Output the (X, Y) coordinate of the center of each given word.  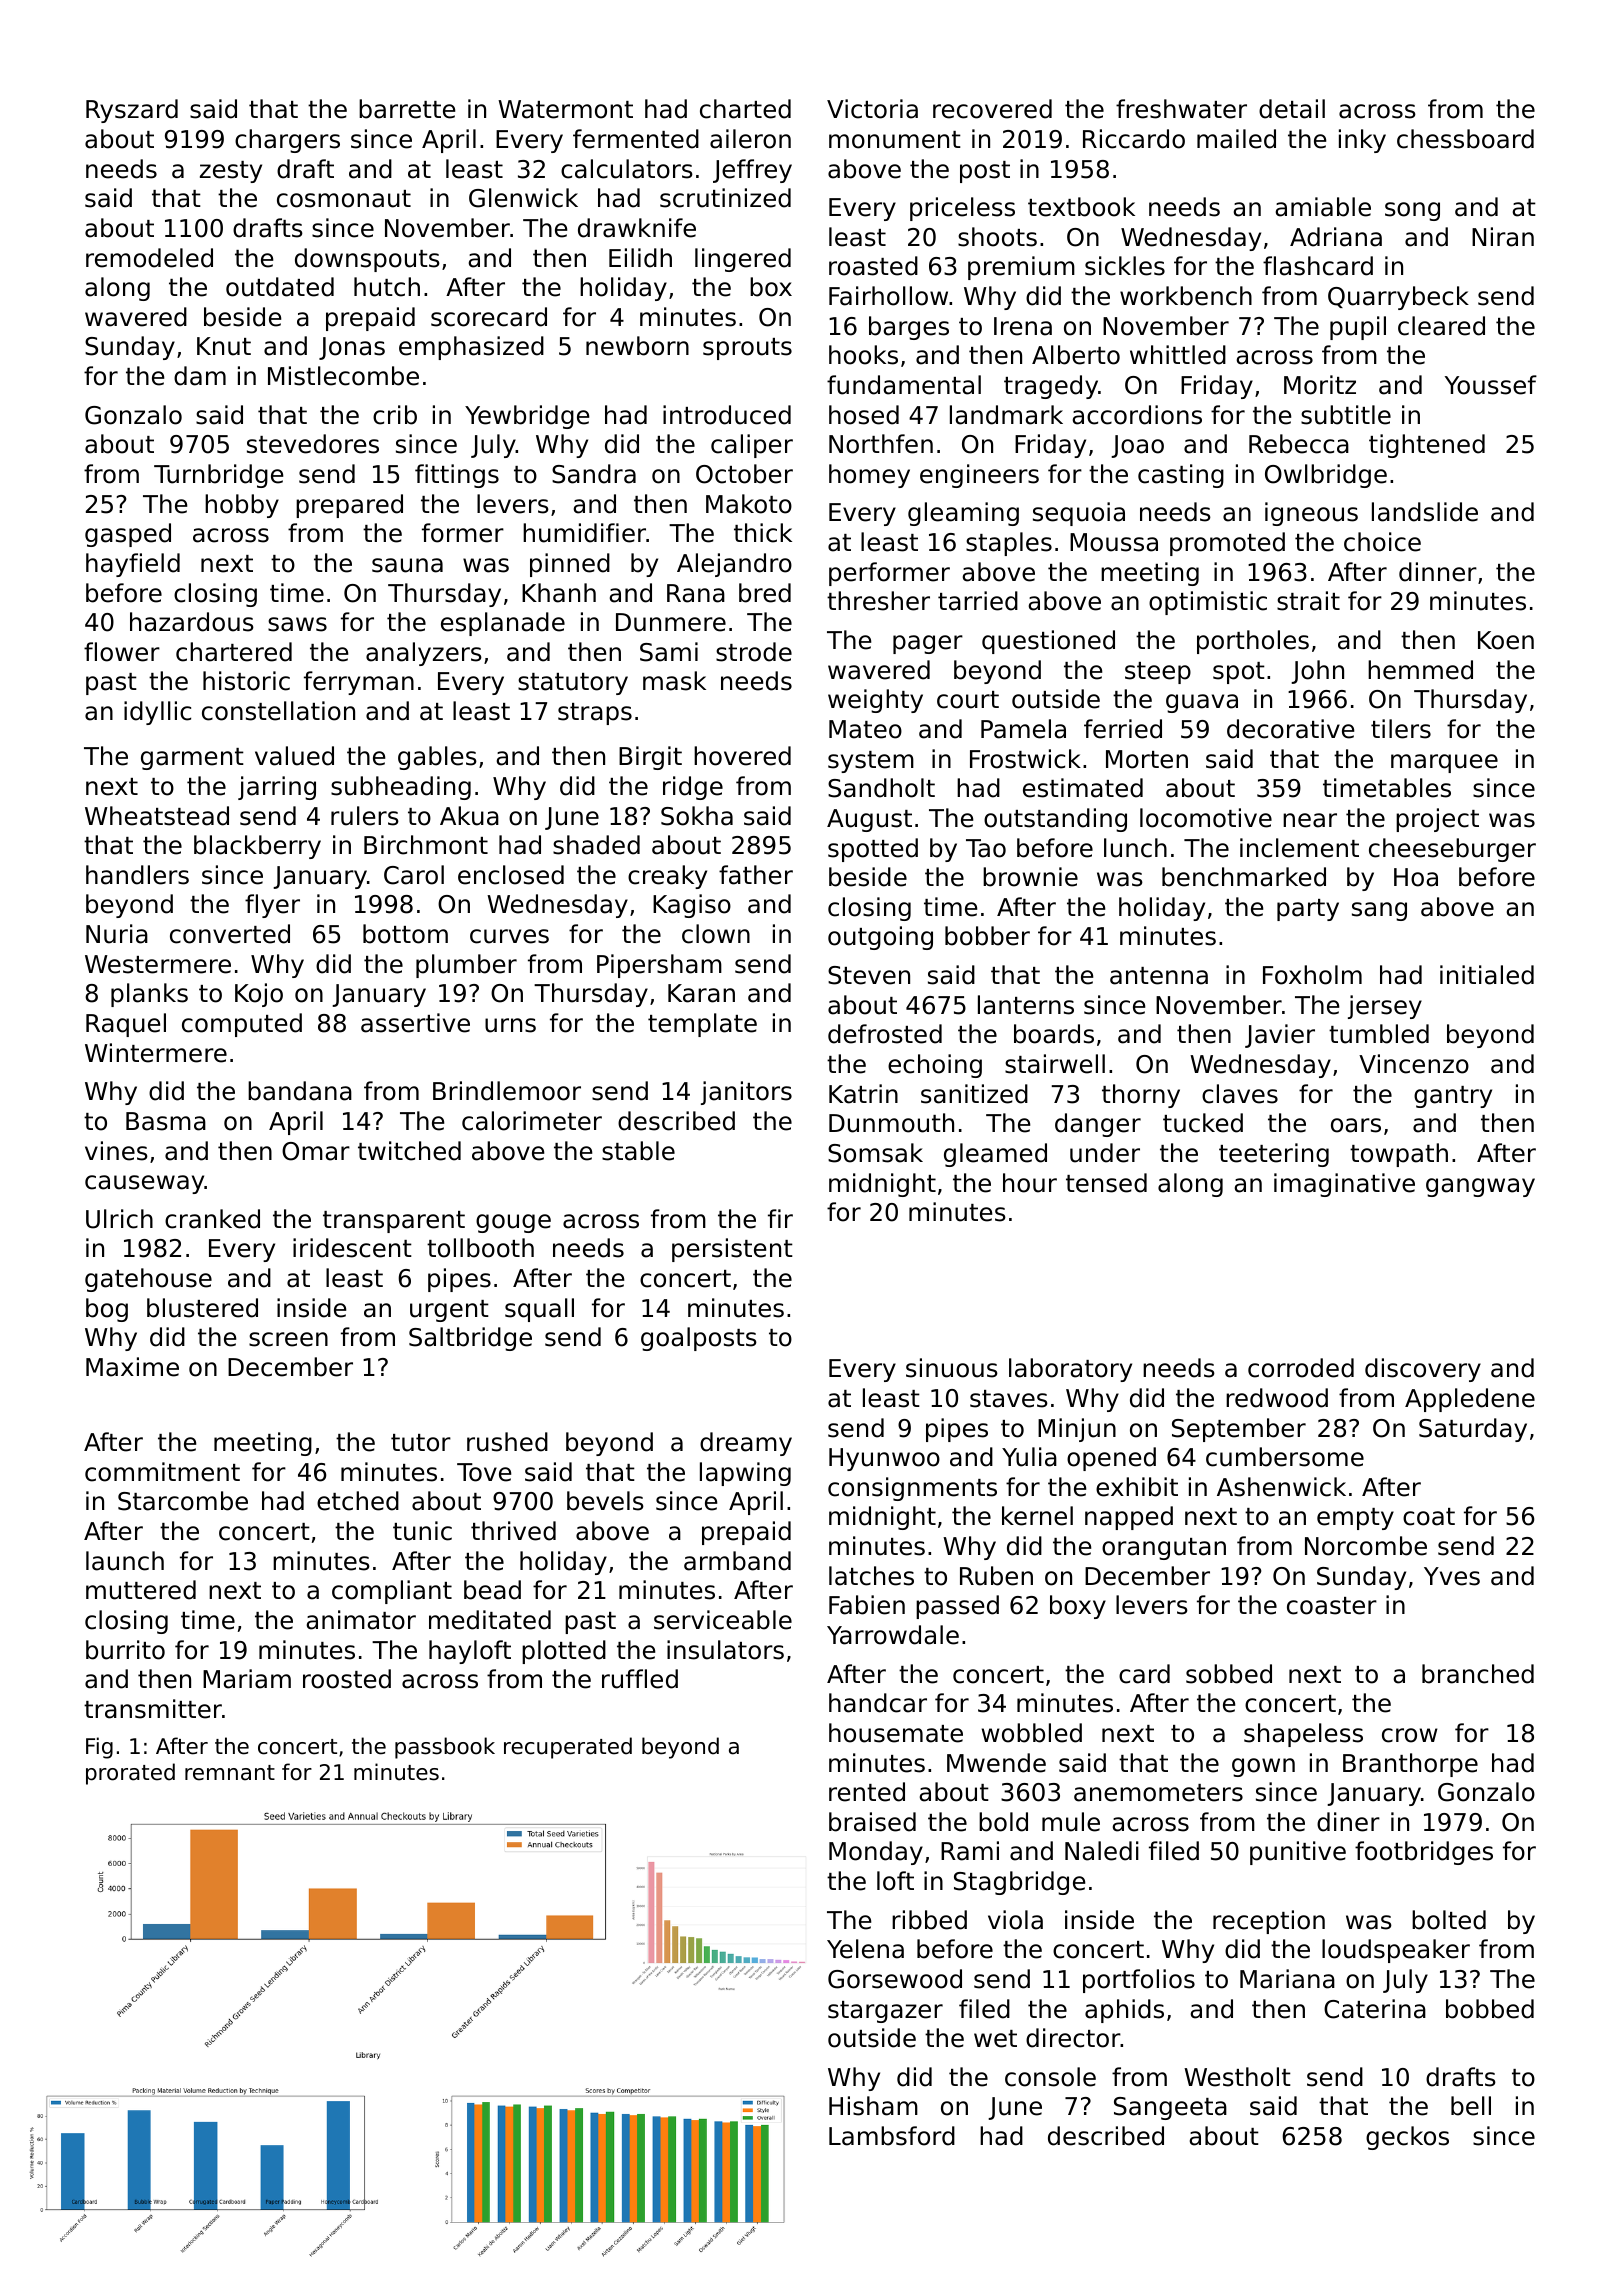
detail (1292, 109)
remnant (230, 1773)
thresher (878, 601)
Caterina (1375, 2009)
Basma (166, 1121)
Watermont (565, 109)
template (702, 1025)
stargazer (885, 2012)
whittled (1178, 355)
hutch (387, 287)
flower (122, 652)
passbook (445, 1748)
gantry (1453, 1097)
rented (867, 1792)
